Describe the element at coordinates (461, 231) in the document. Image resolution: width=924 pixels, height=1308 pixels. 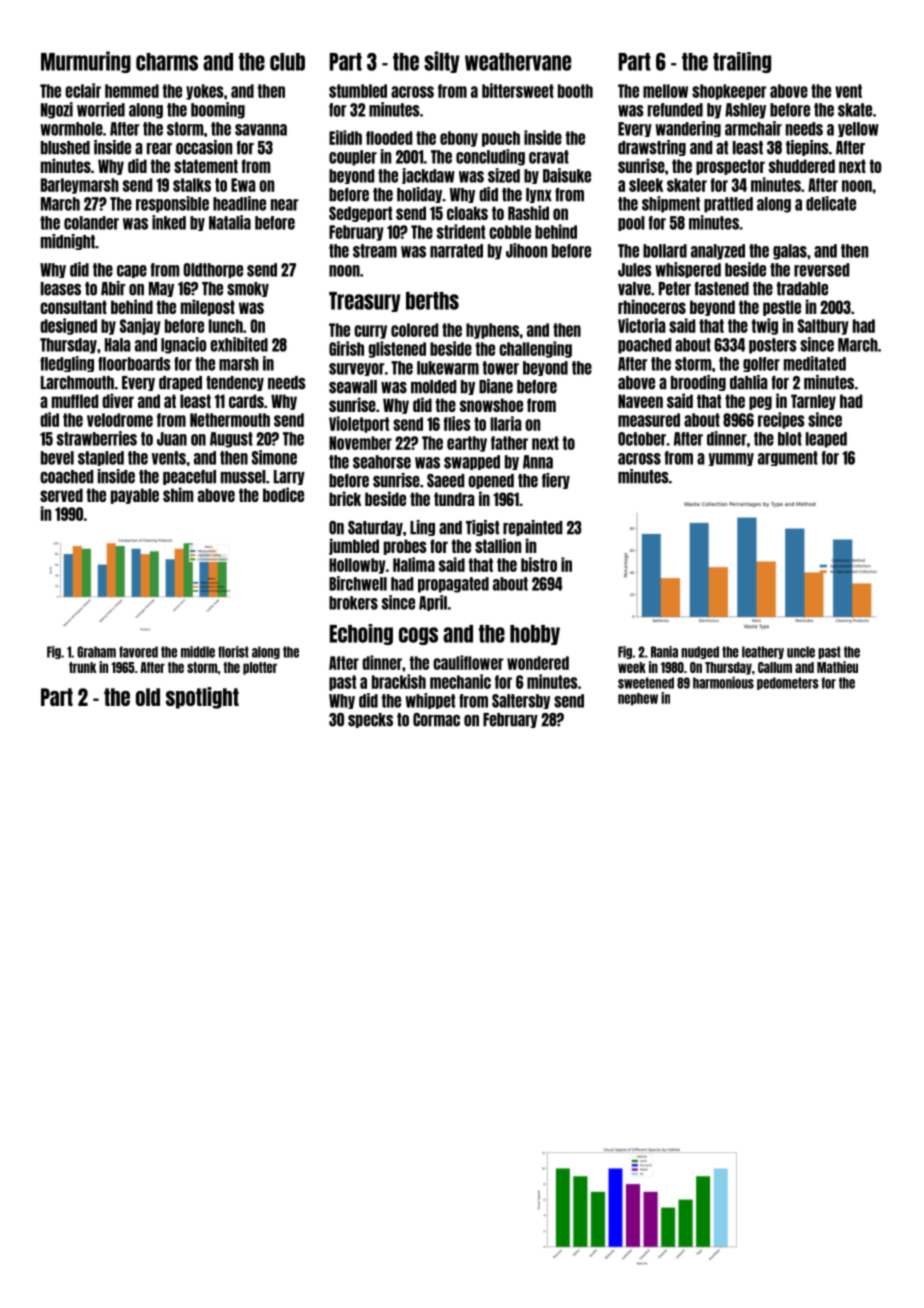
I see `strident` at that location.
